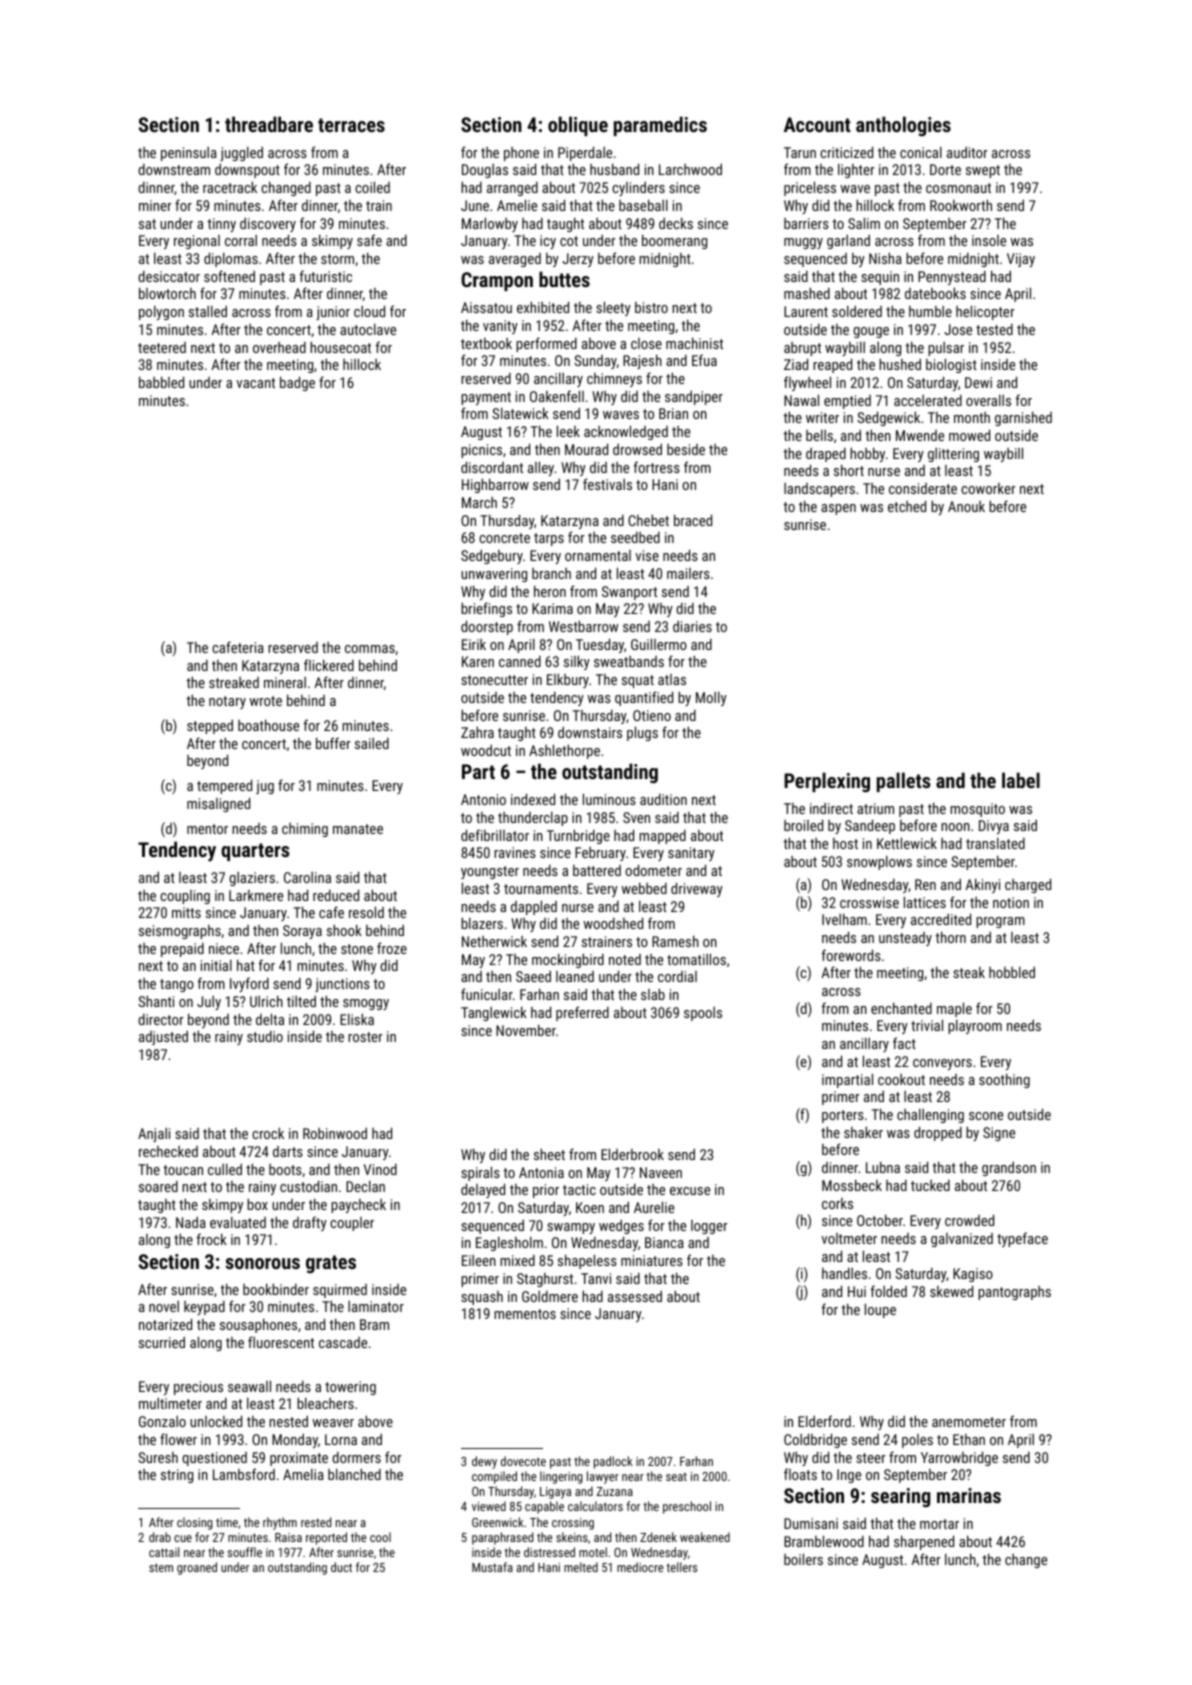 The image size is (1192, 1685). I want to click on commas, so click(370, 649).
